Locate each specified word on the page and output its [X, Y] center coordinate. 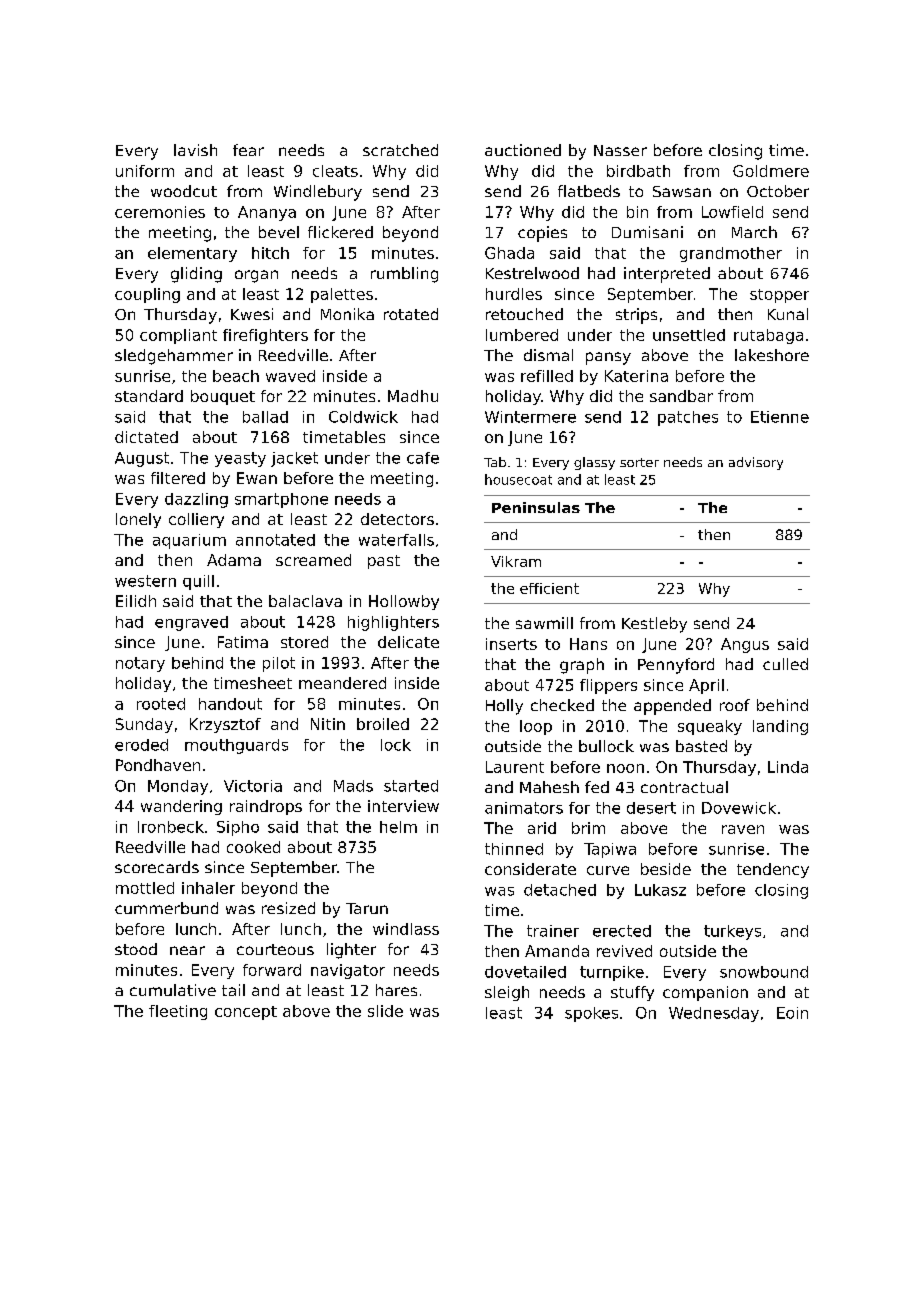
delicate [408, 642]
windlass [406, 929]
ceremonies [160, 212]
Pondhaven [158, 765]
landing [780, 727]
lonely [138, 520]
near [187, 950]
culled [785, 664]
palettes [342, 295]
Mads [353, 786]
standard [149, 396]
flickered [340, 232]
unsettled [689, 335]
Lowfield [732, 212]
